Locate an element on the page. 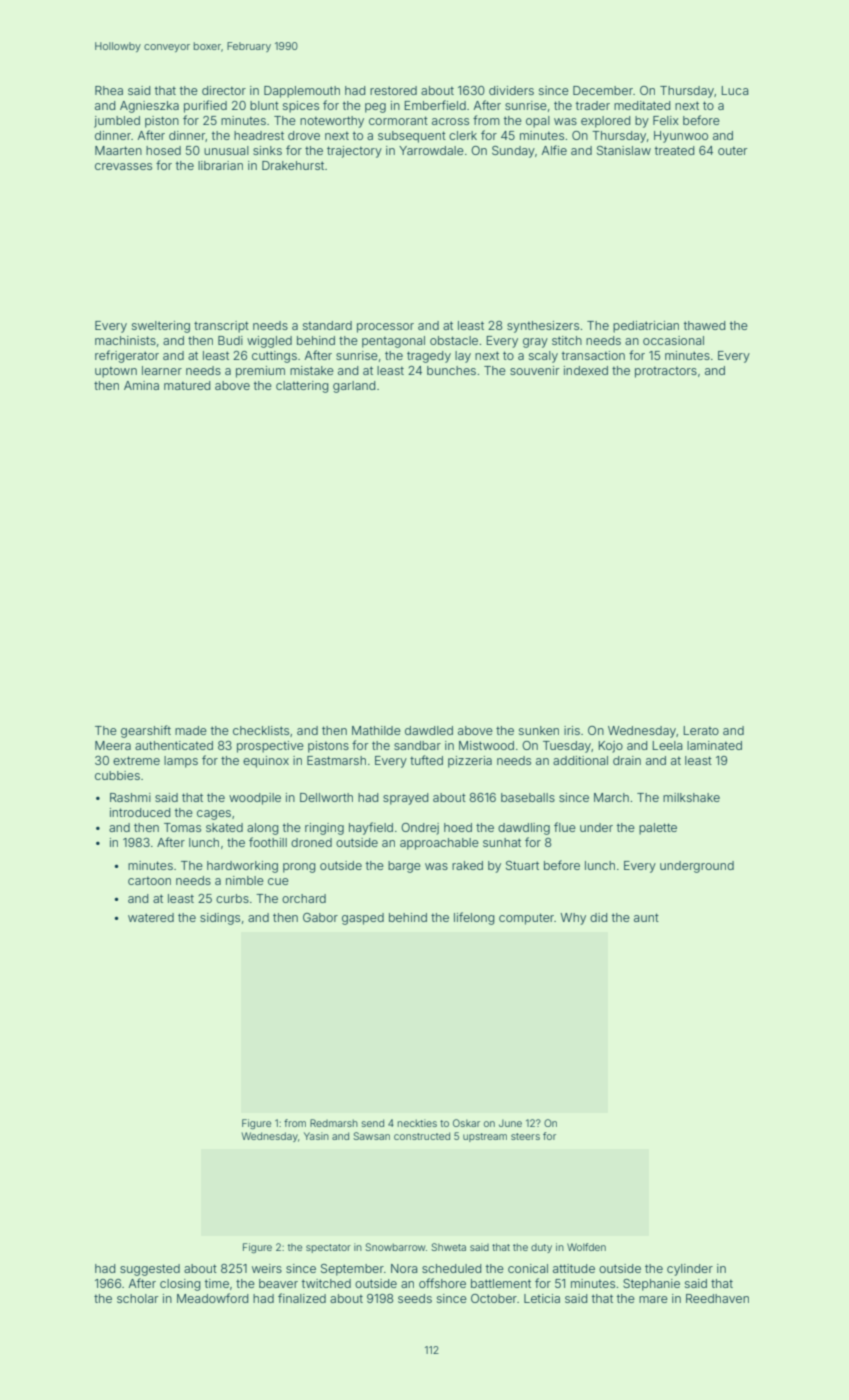 The height and width of the document is (1400, 849). restored is located at coordinates (393, 90).
